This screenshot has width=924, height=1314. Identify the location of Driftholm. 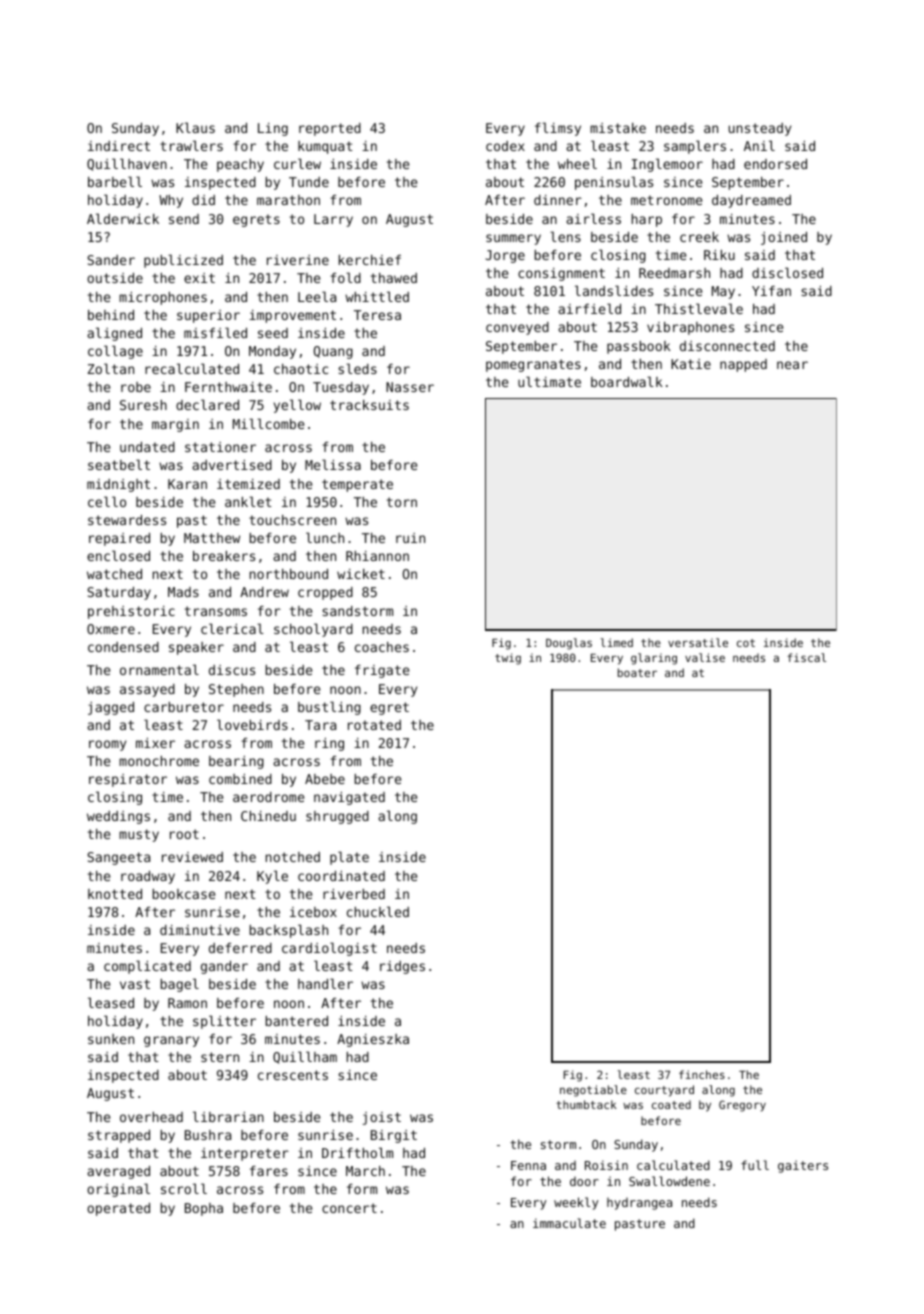
(357, 1152).
